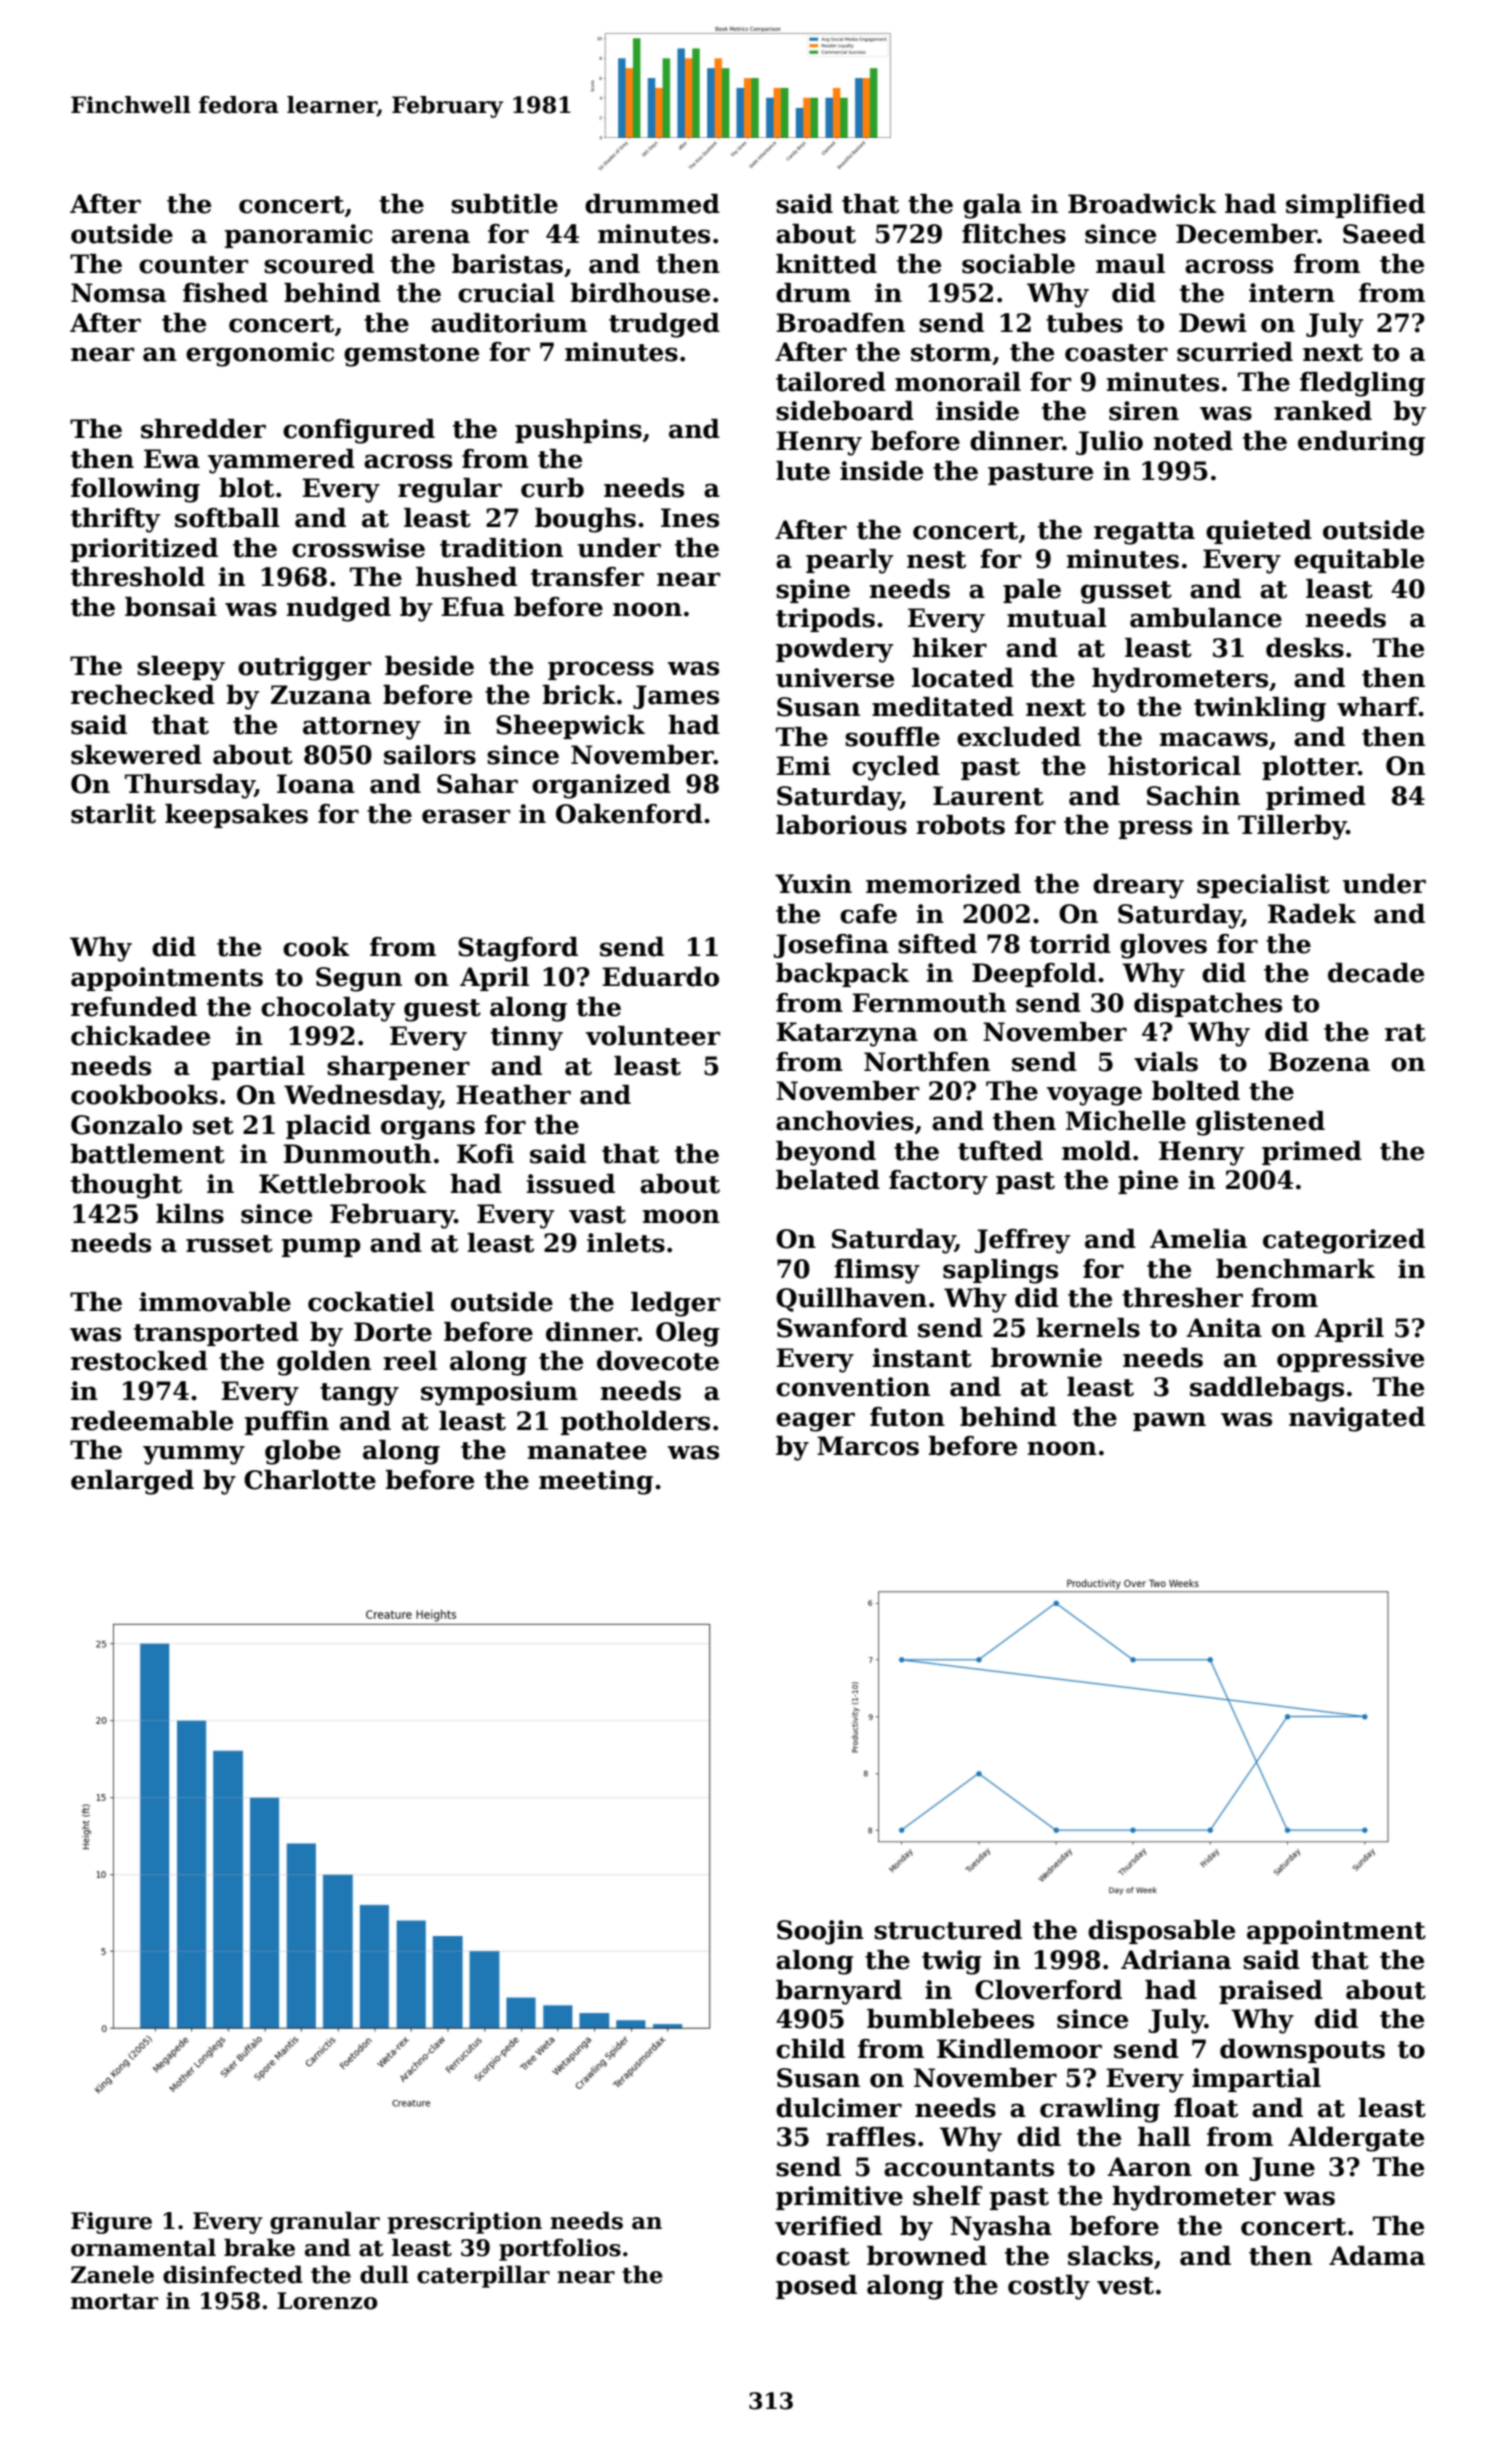 The height and width of the screenshot is (2464, 1496). I want to click on simplified, so click(1355, 206).
